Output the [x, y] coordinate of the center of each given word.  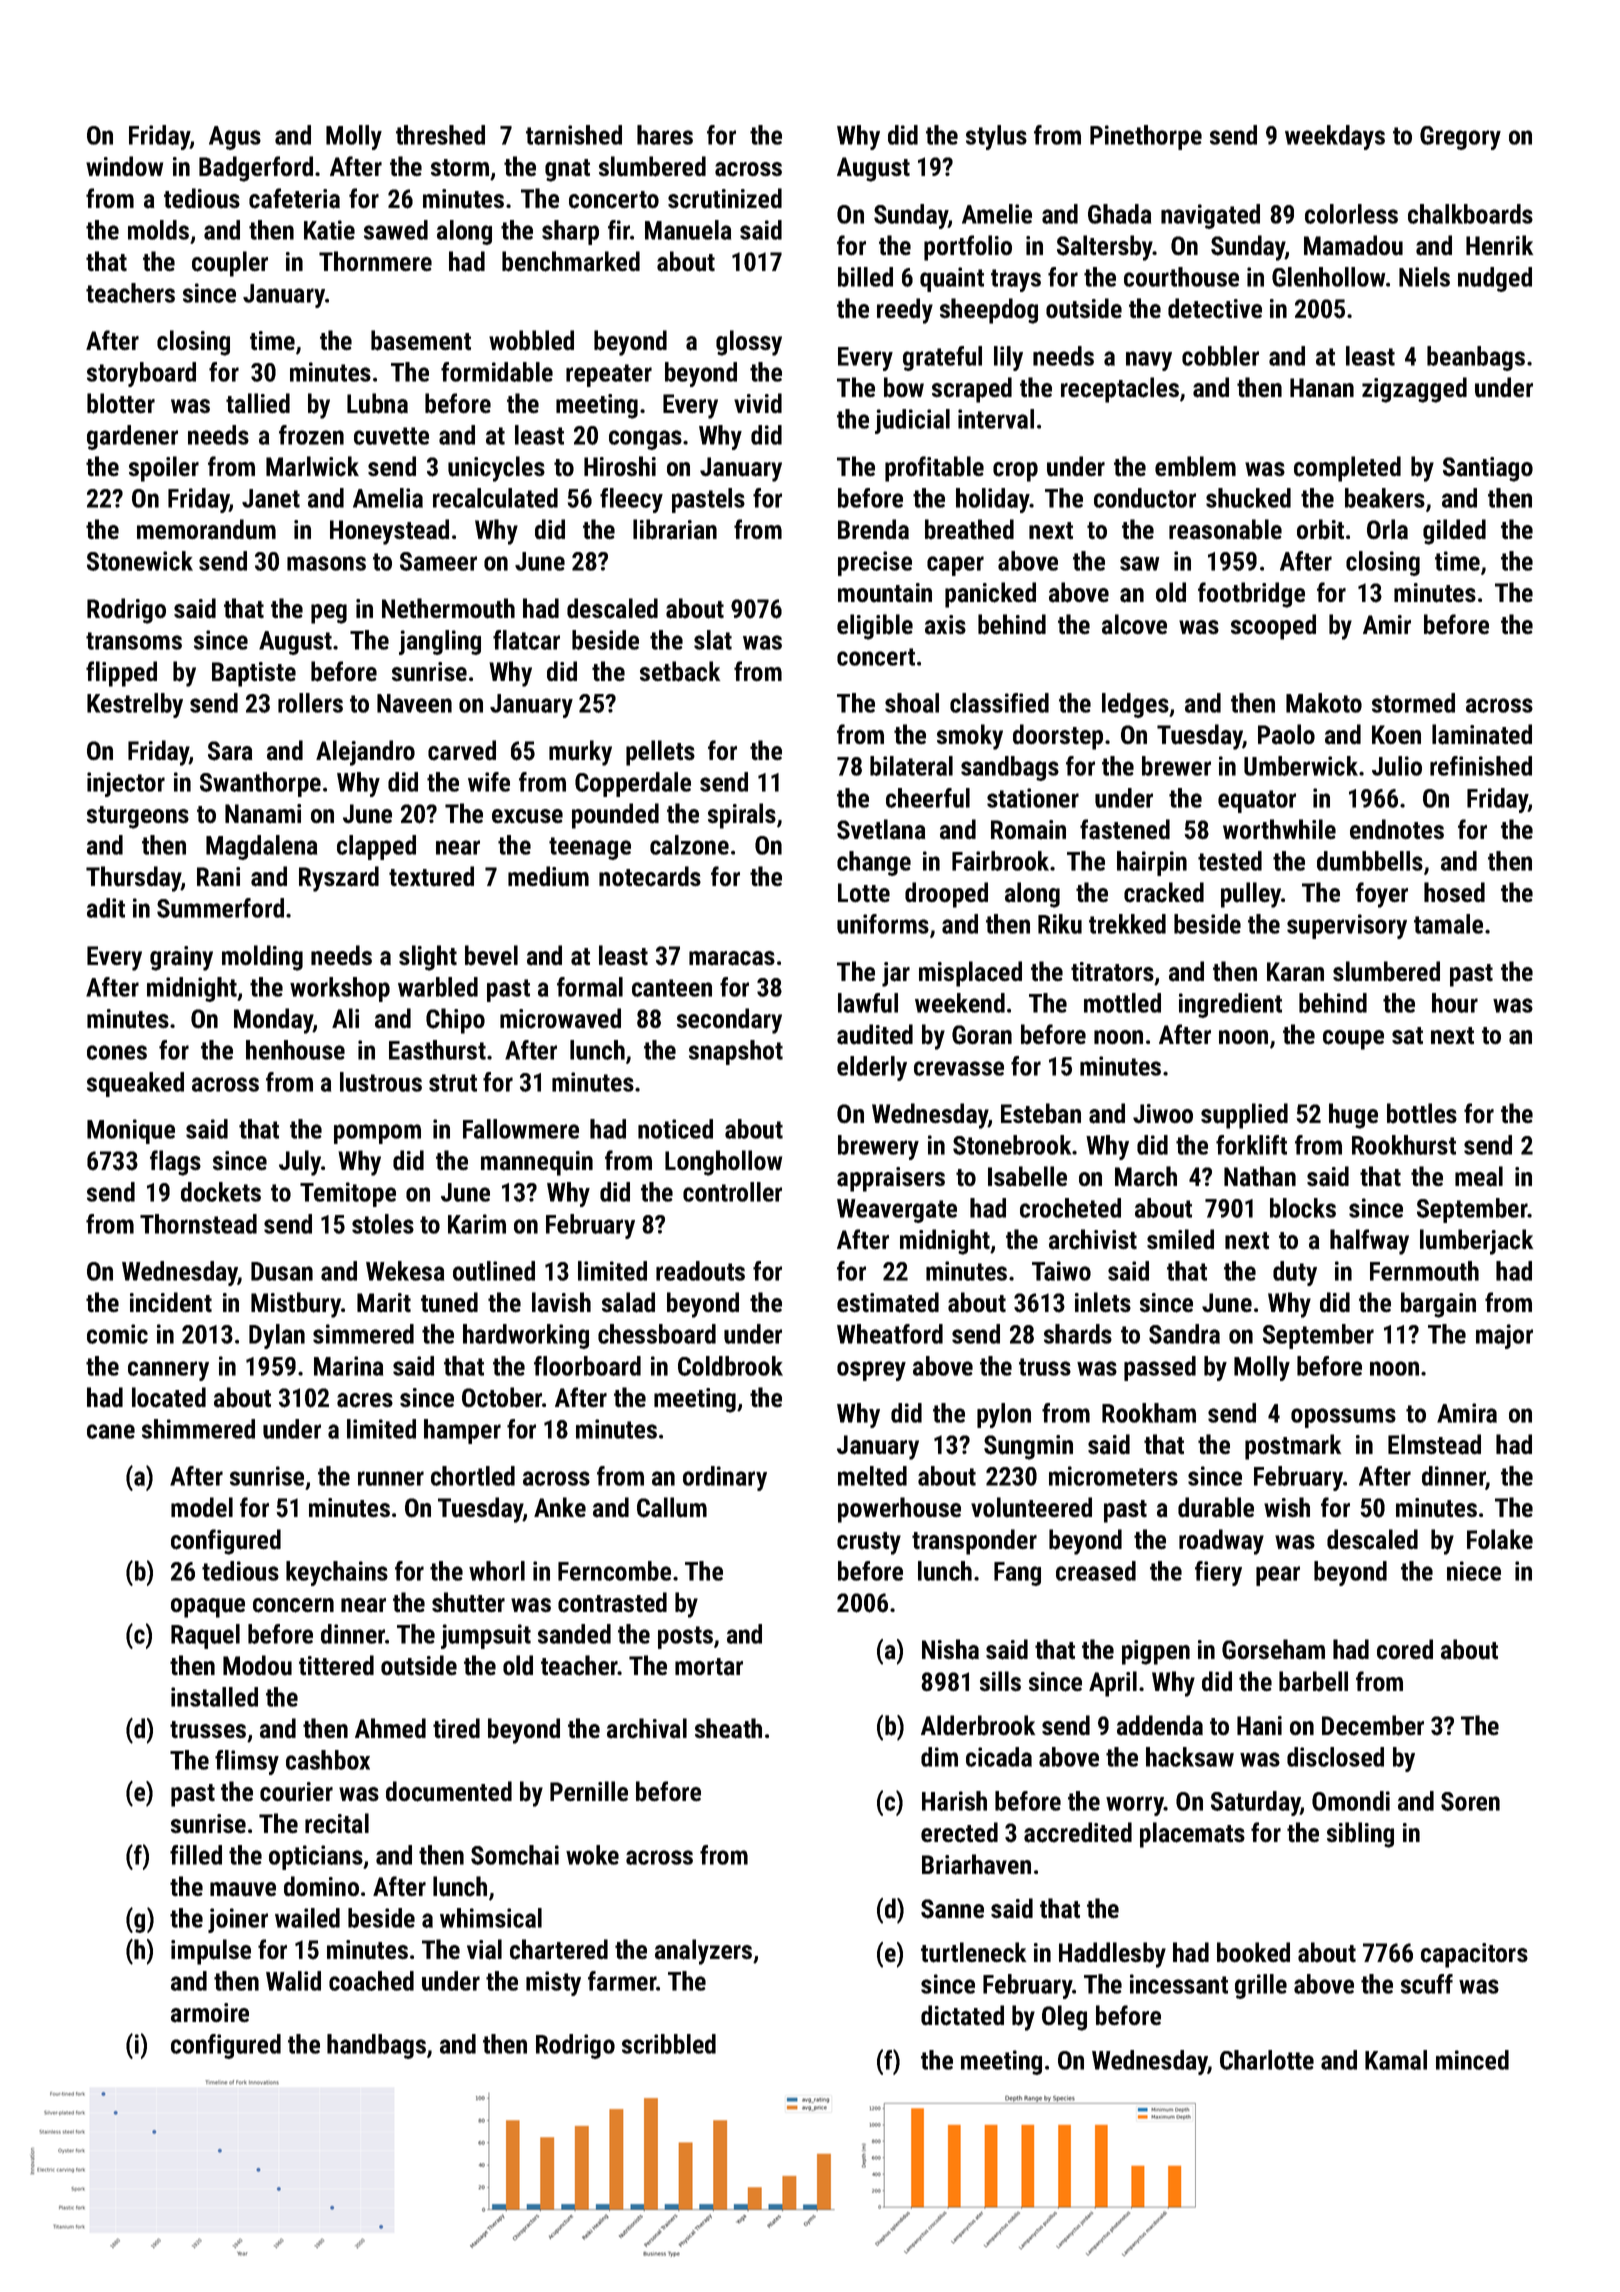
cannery [168, 1371]
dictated [962, 2015]
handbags [376, 2046]
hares [665, 135]
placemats [1192, 1835]
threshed [440, 135]
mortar [709, 1667]
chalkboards [1470, 214]
